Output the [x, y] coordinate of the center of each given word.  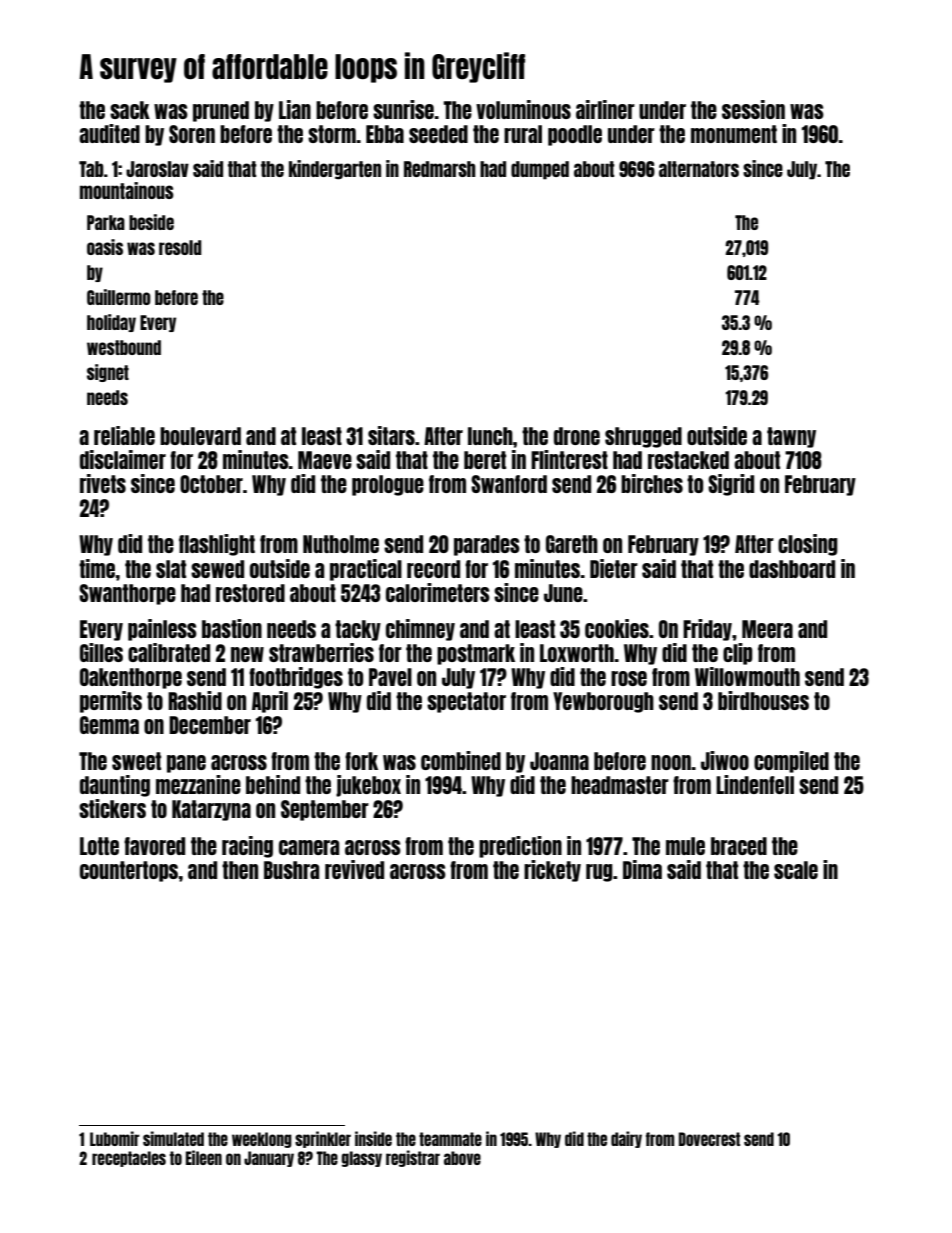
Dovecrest [709, 1139]
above [462, 1158]
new [247, 654]
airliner [605, 109]
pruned [221, 111]
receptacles [129, 1159]
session [753, 109]
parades [487, 545]
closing [808, 545]
